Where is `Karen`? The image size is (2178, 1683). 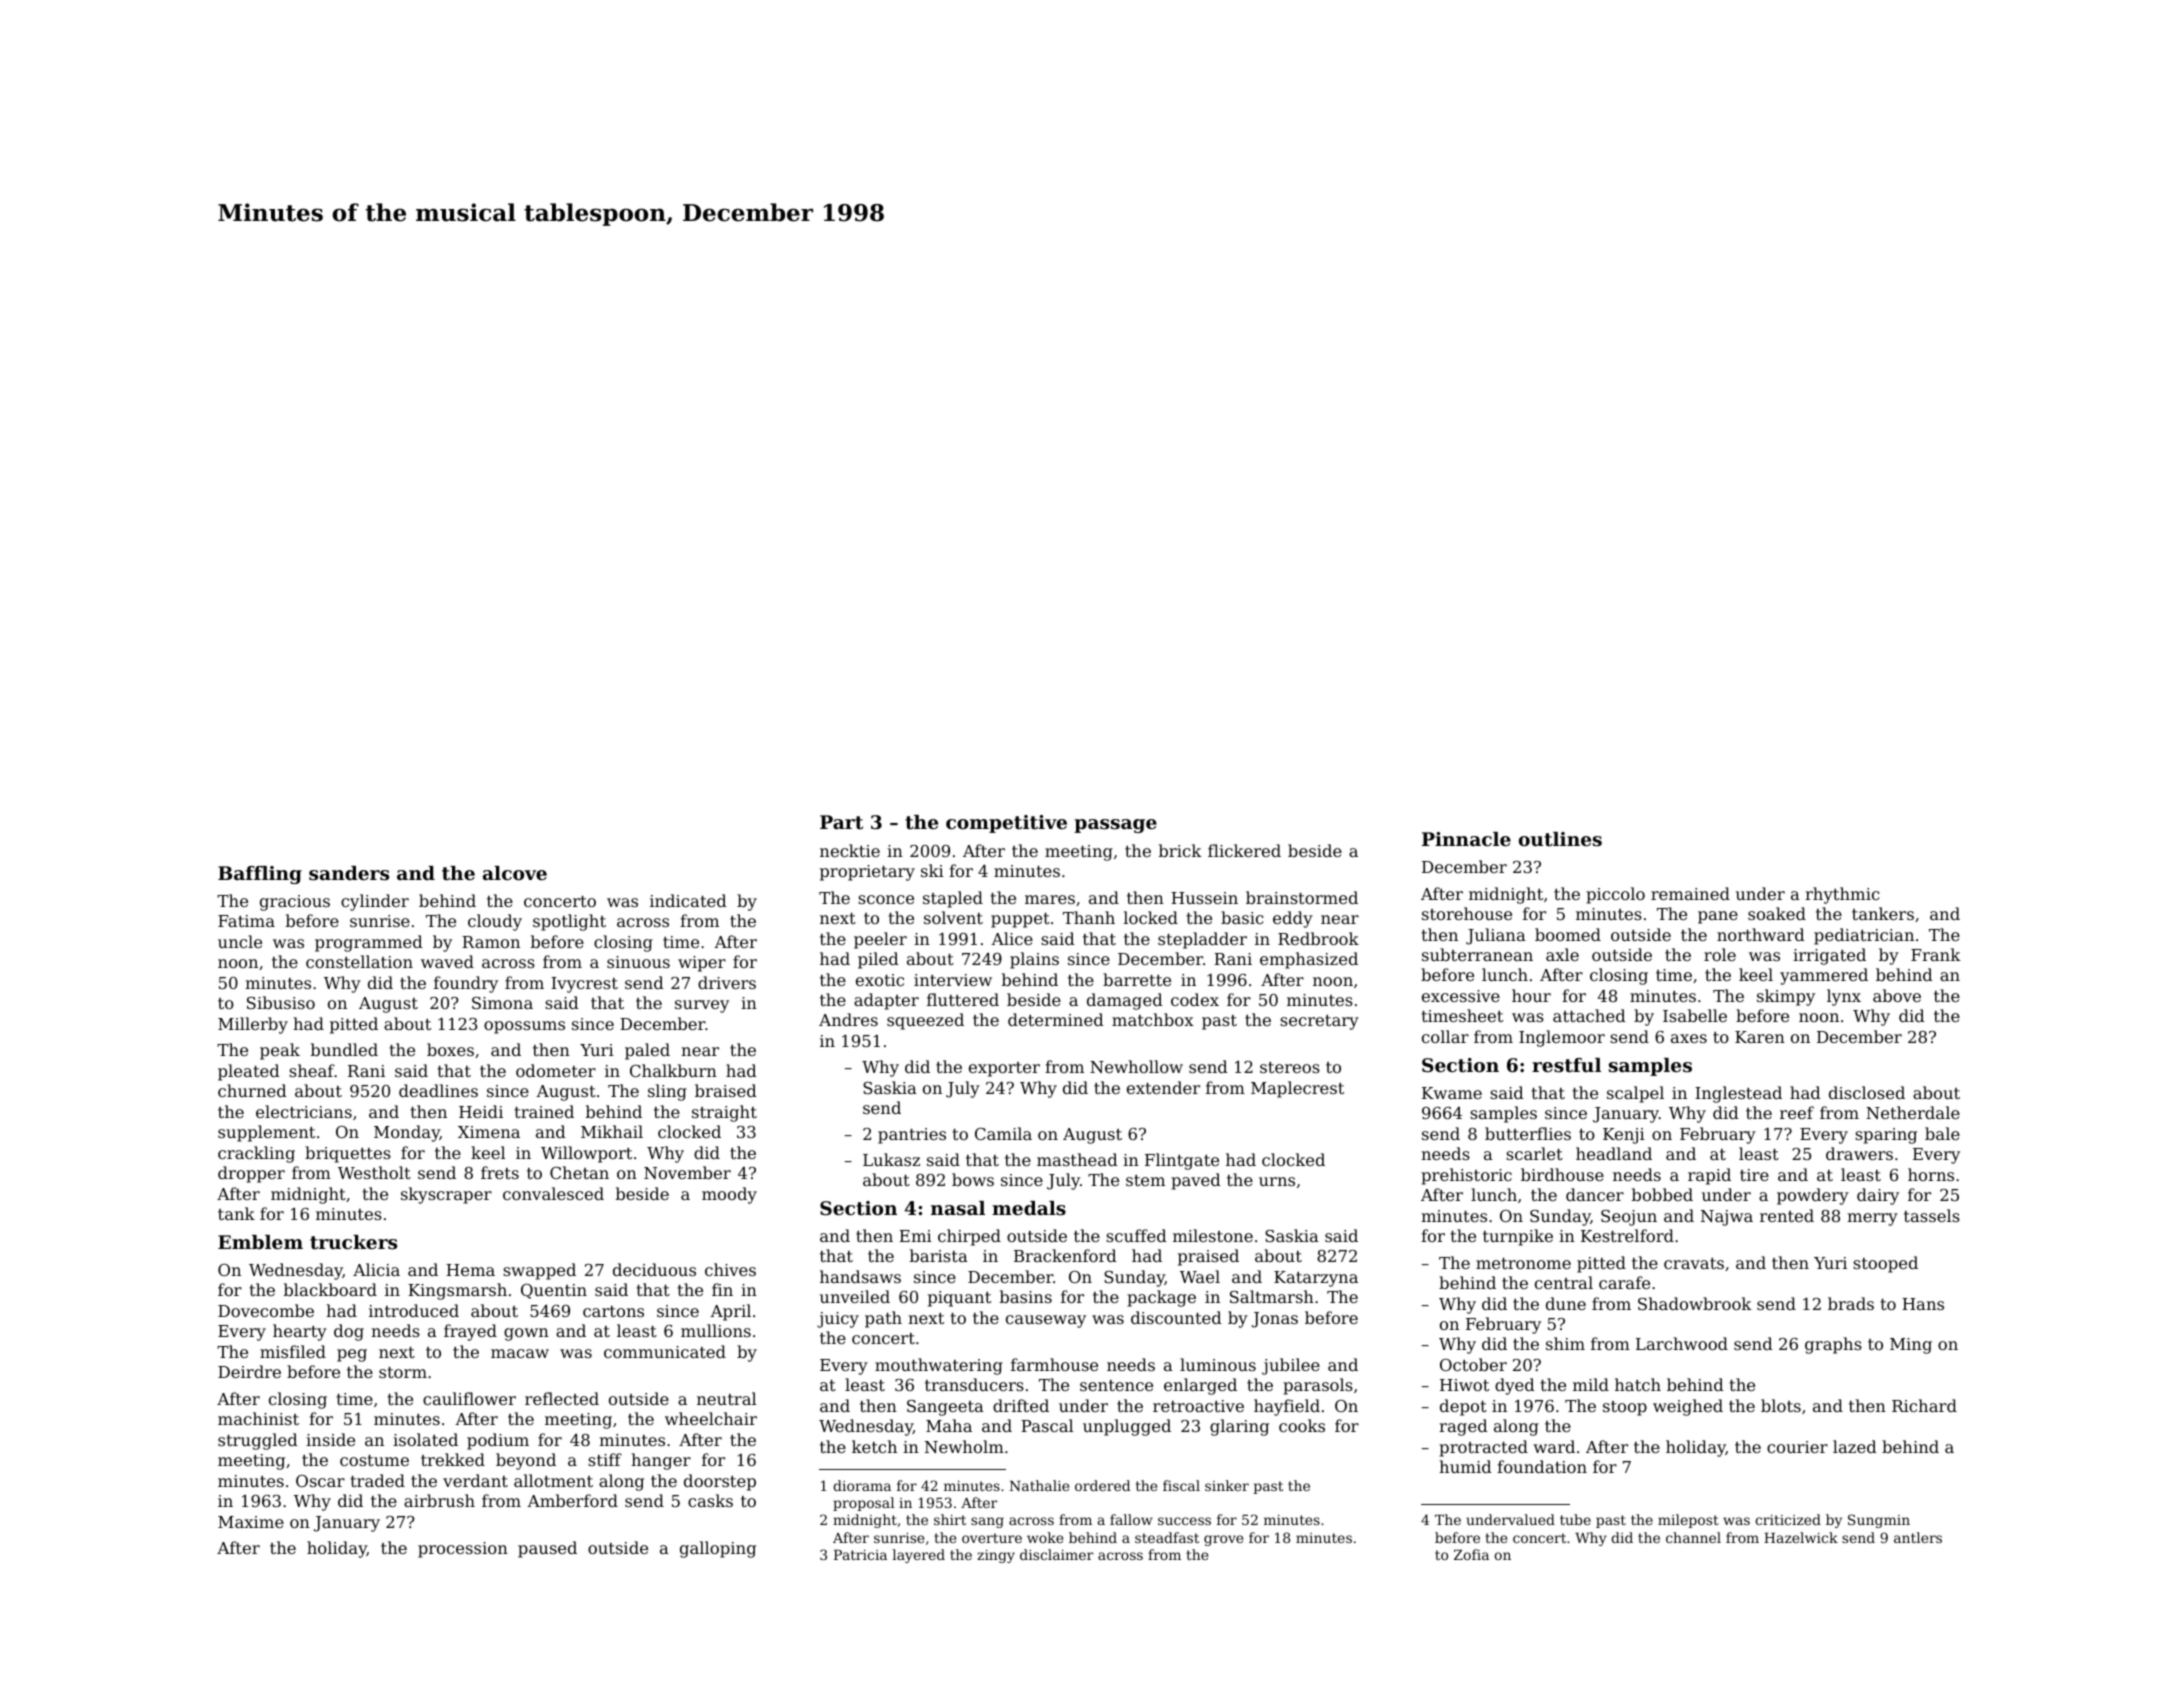
Karen is located at coordinates (1760, 1037).
